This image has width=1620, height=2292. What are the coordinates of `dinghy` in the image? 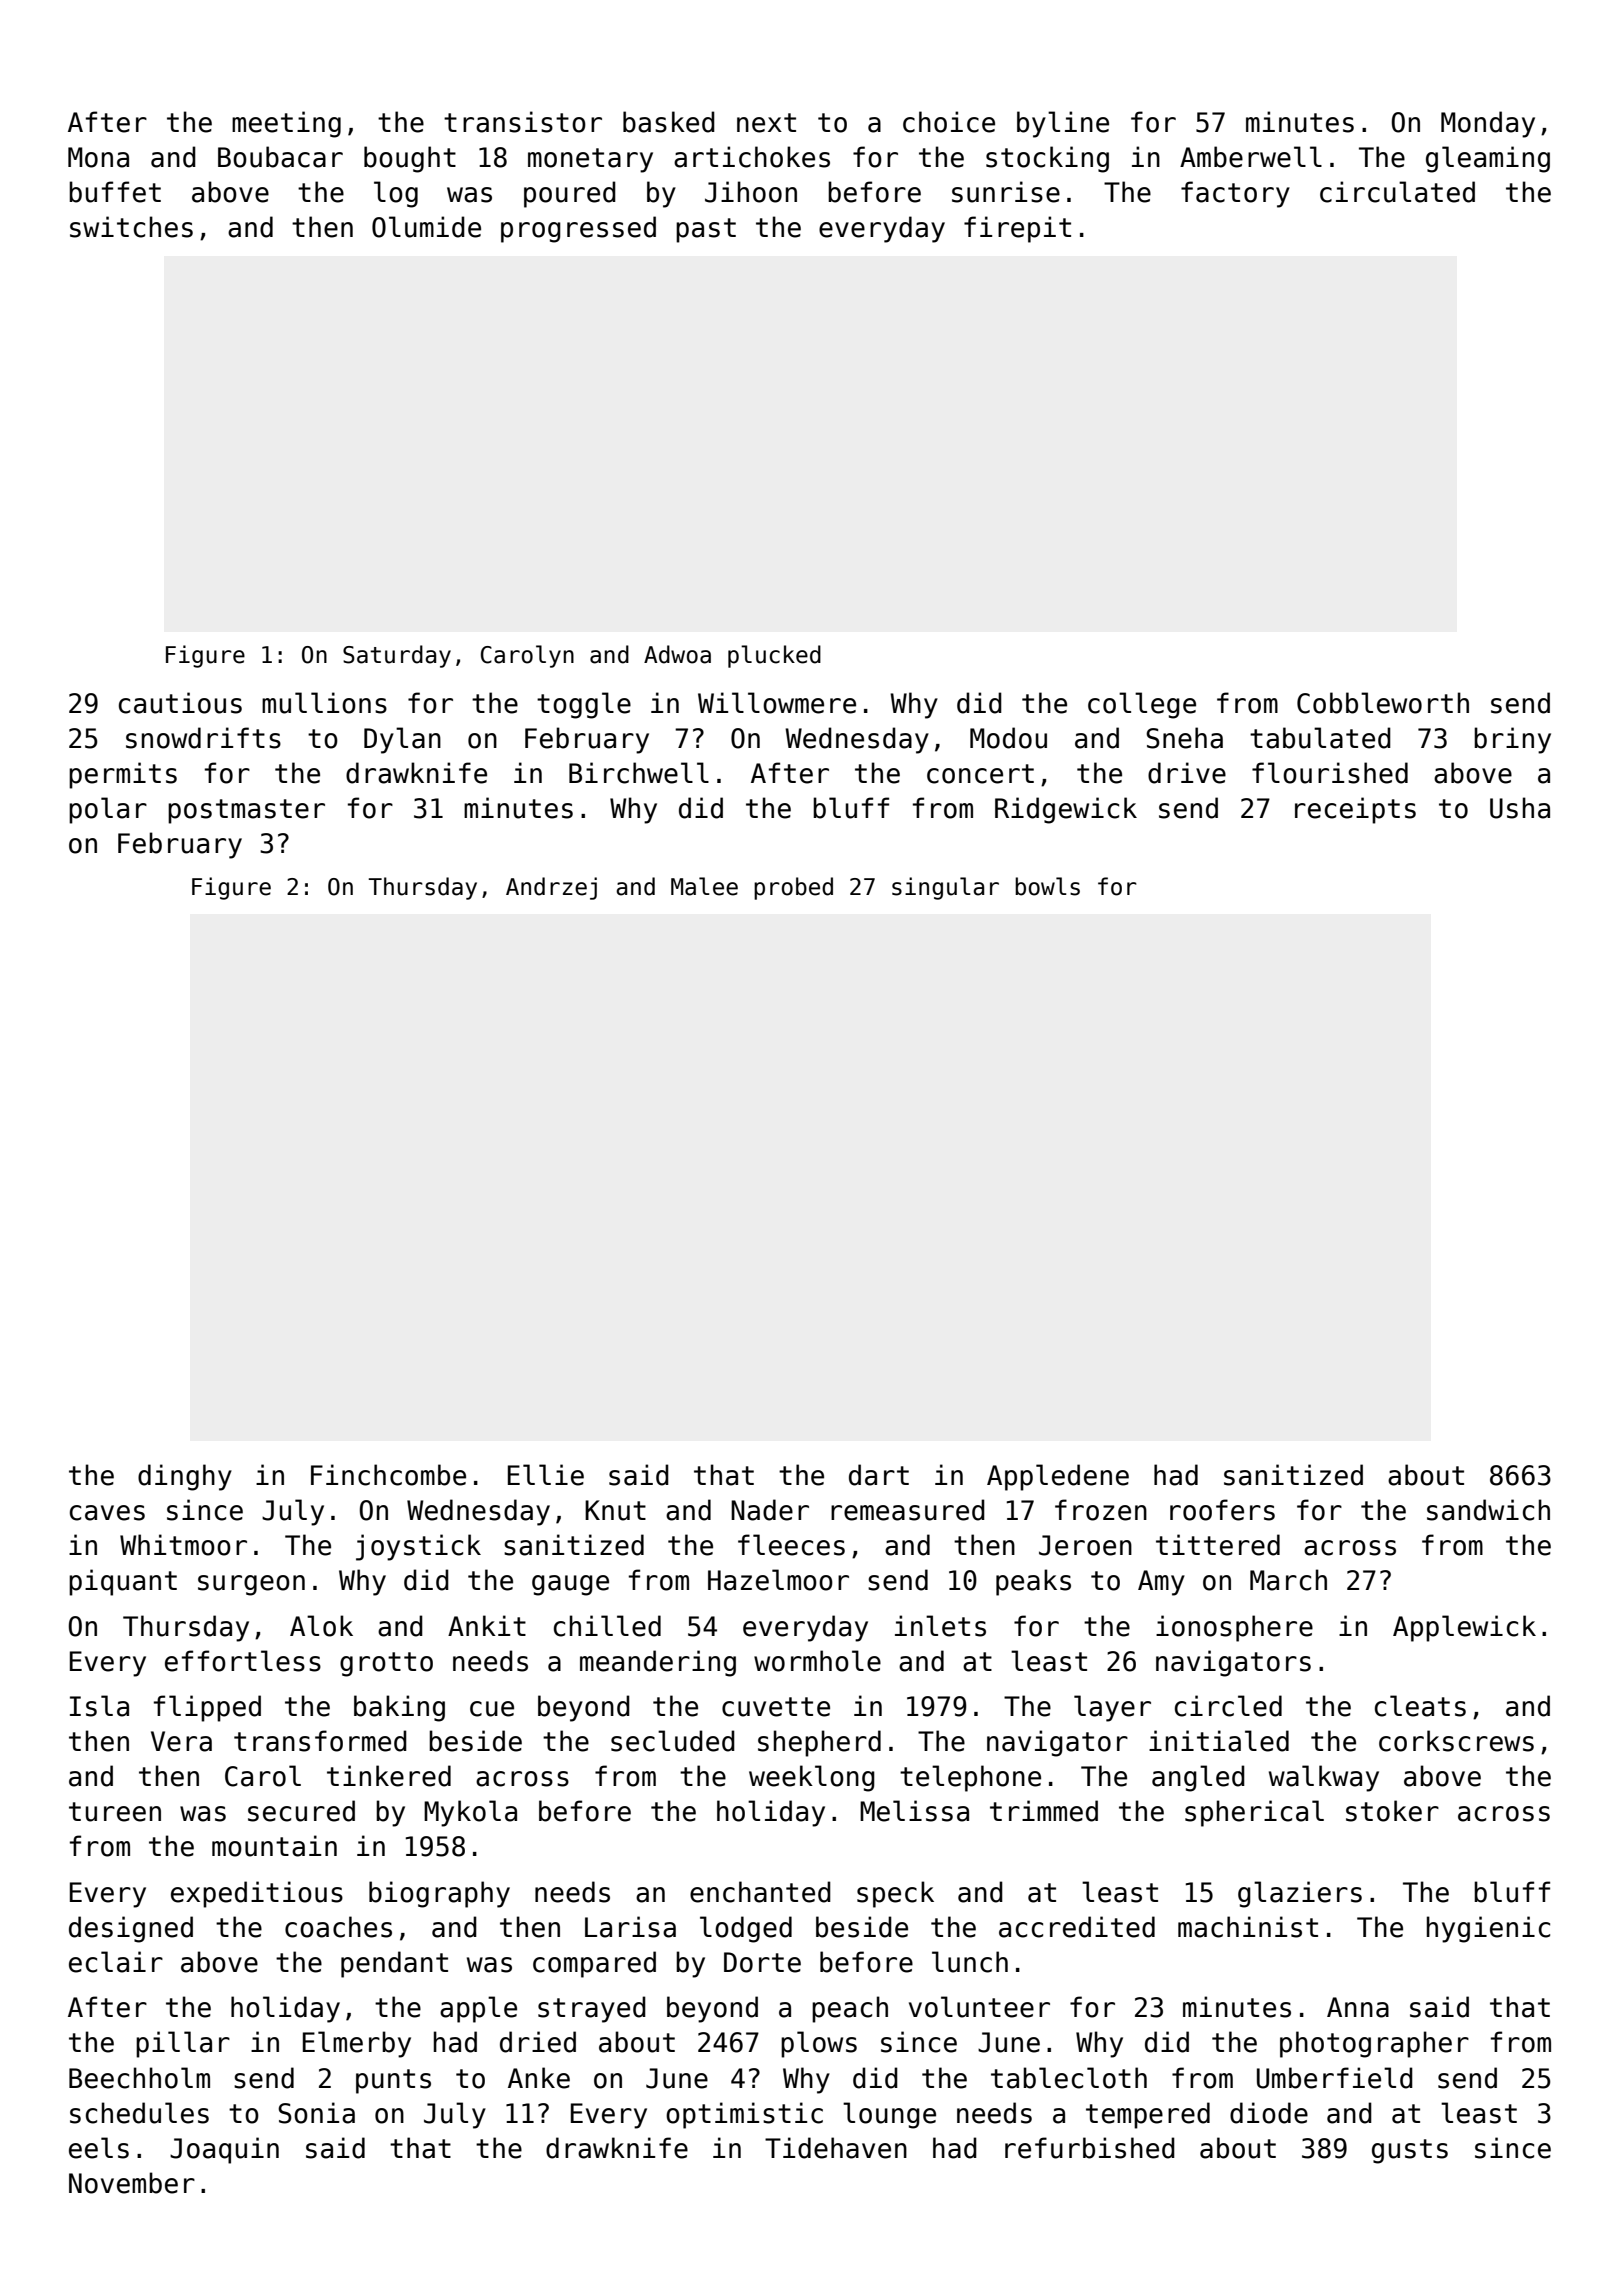 It's located at (185, 1477).
